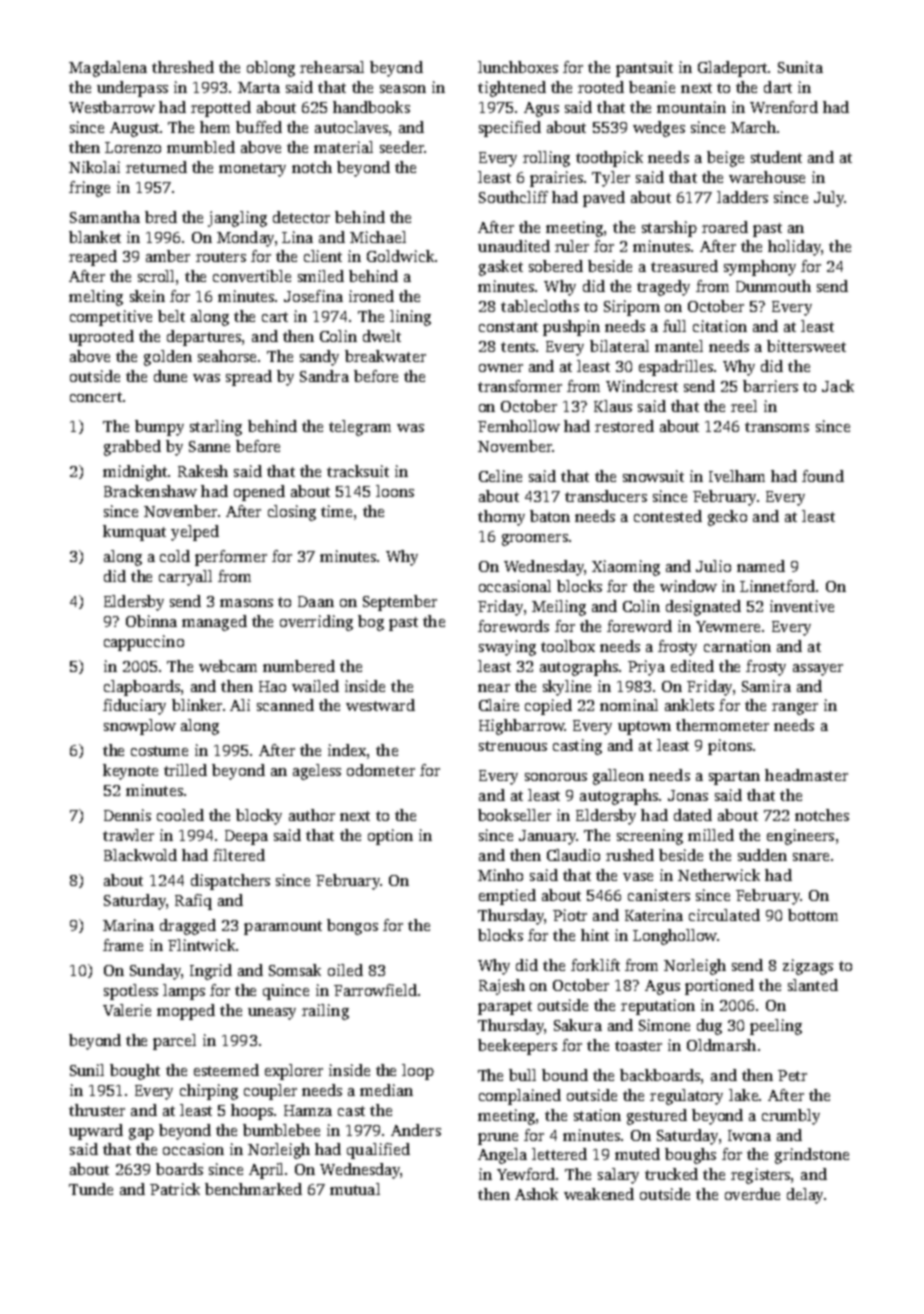 Image resolution: width=924 pixels, height=1314 pixels. What do you see at coordinates (676, 368) in the image?
I see `espadrilles` at bounding box center [676, 368].
